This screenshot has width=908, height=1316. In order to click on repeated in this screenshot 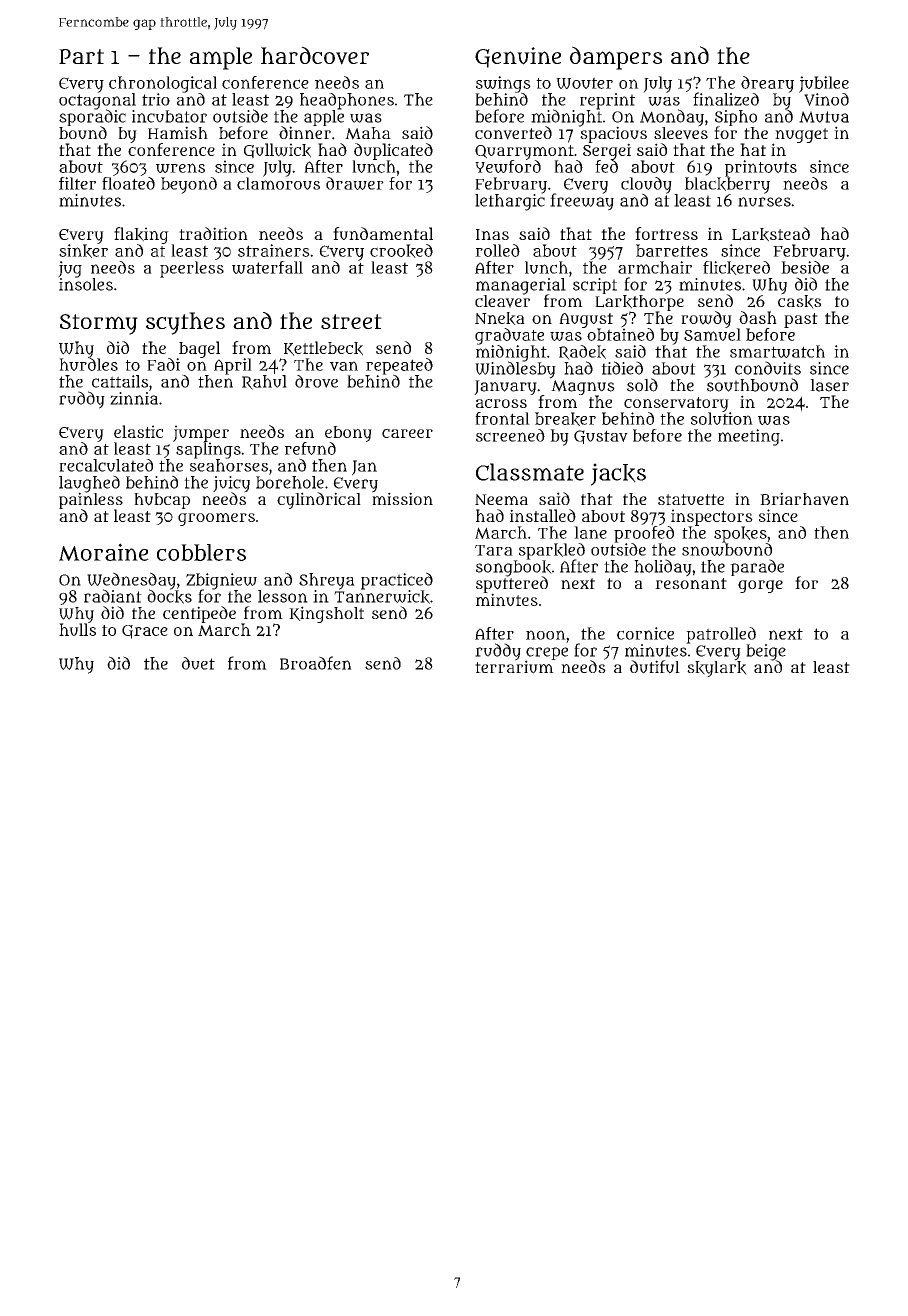, I will do `click(399, 366)`.
